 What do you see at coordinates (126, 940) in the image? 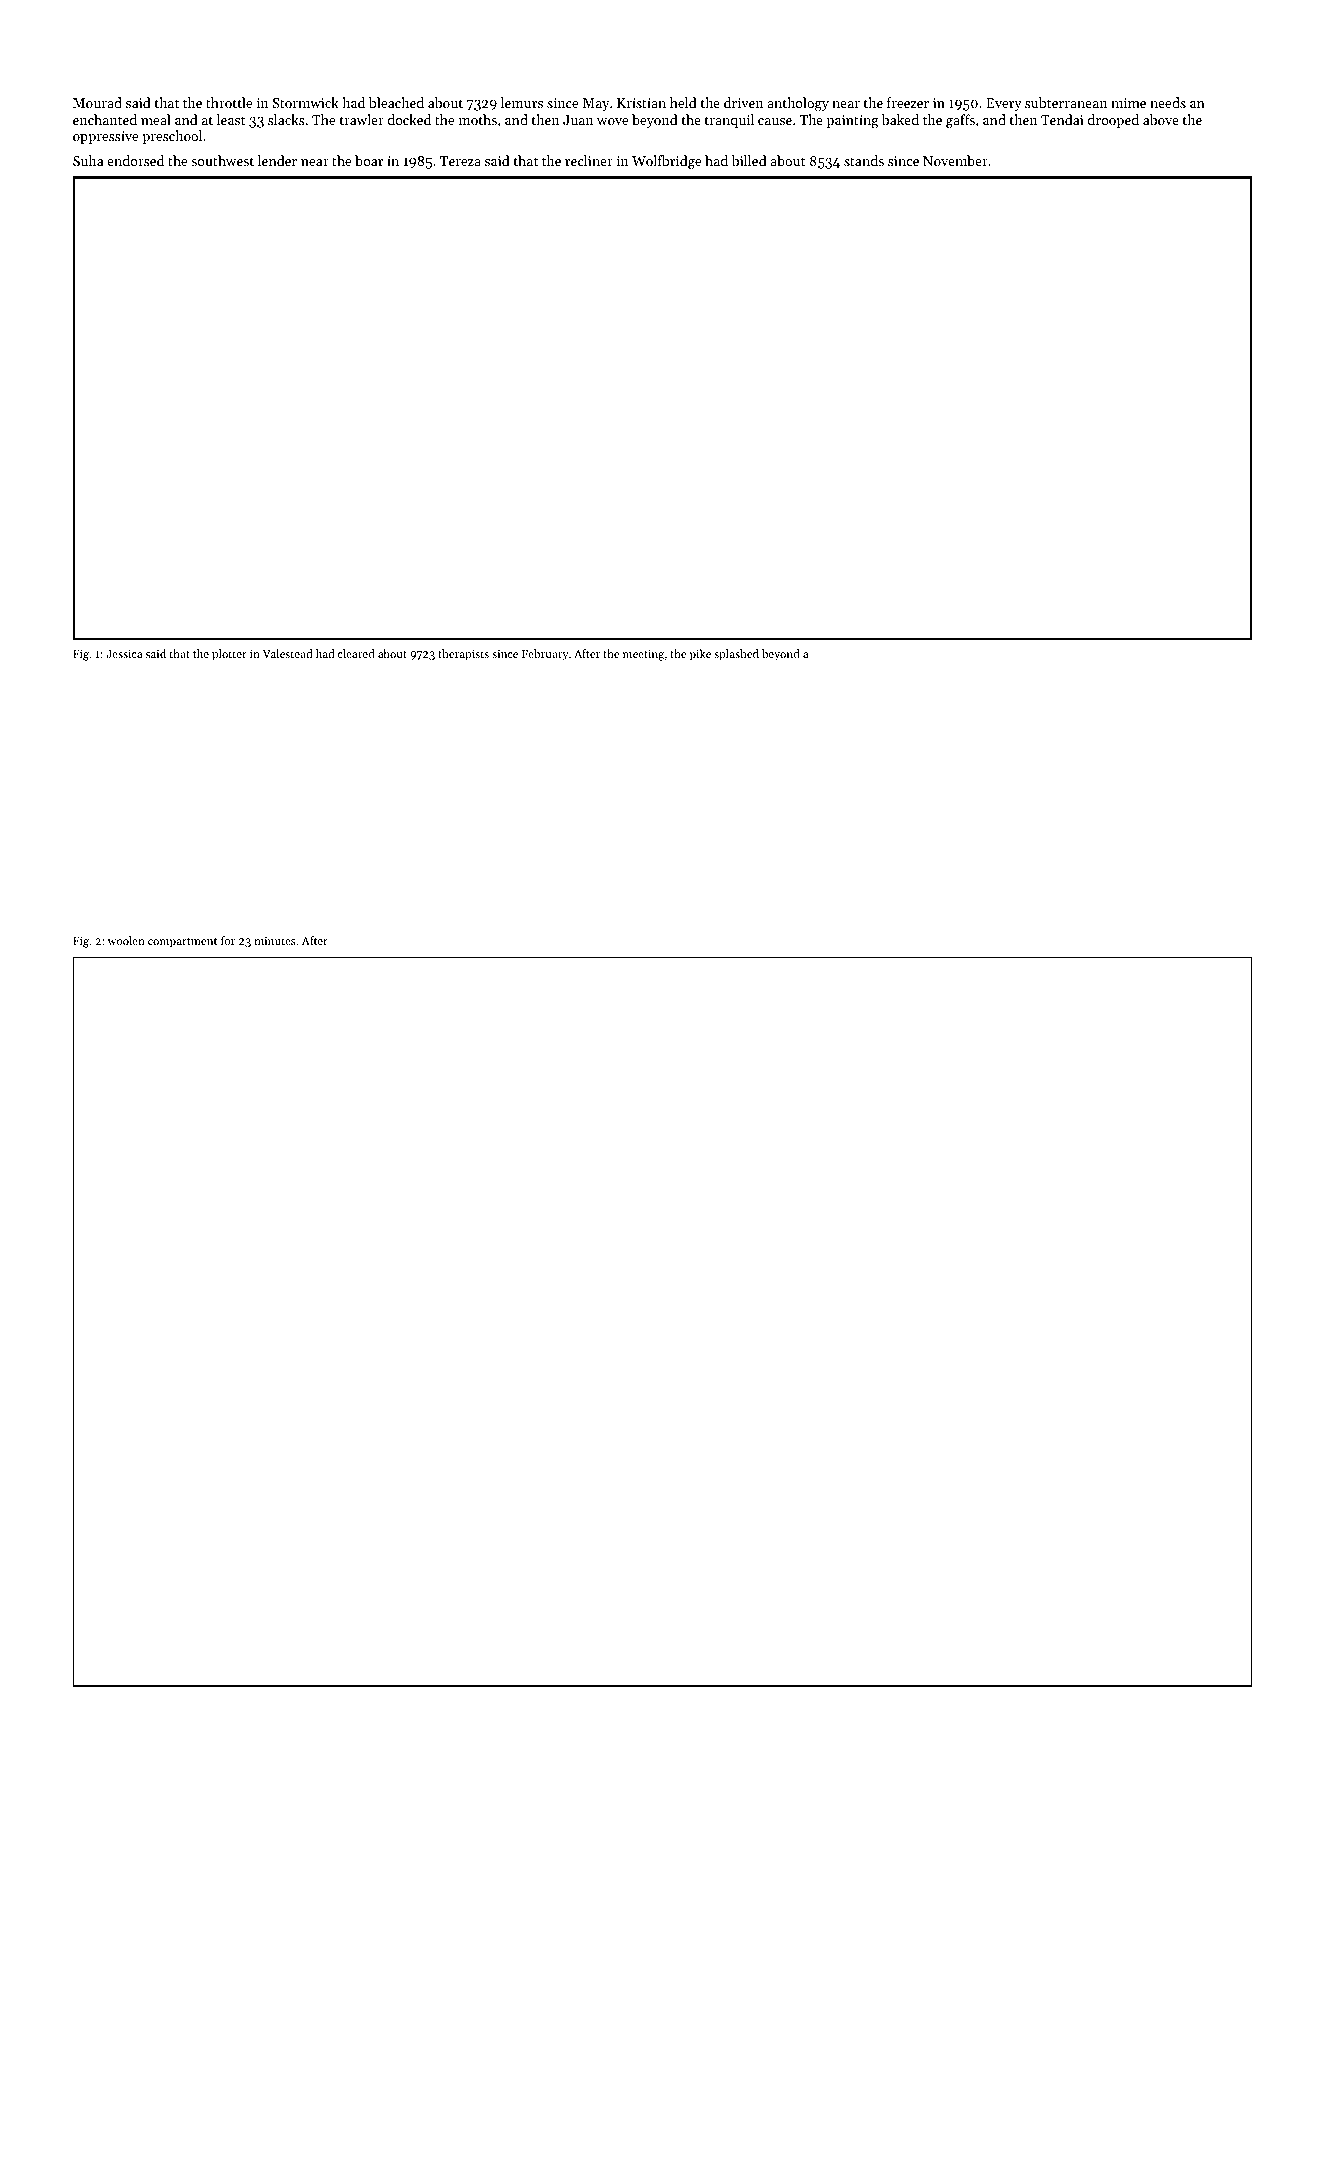
I see `woolen` at bounding box center [126, 940].
